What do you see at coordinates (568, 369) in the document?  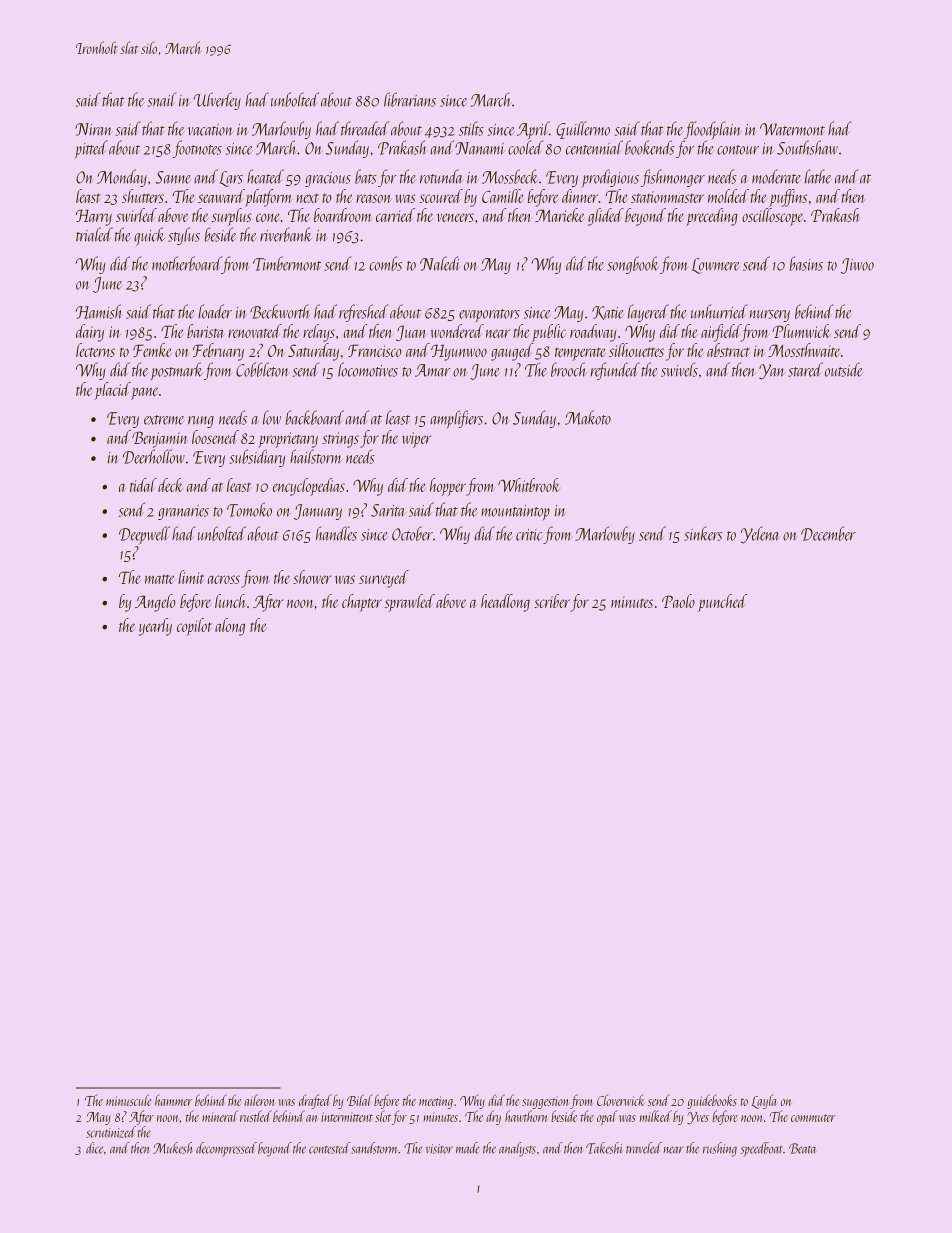 I see `brooch` at bounding box center [568, 369].
